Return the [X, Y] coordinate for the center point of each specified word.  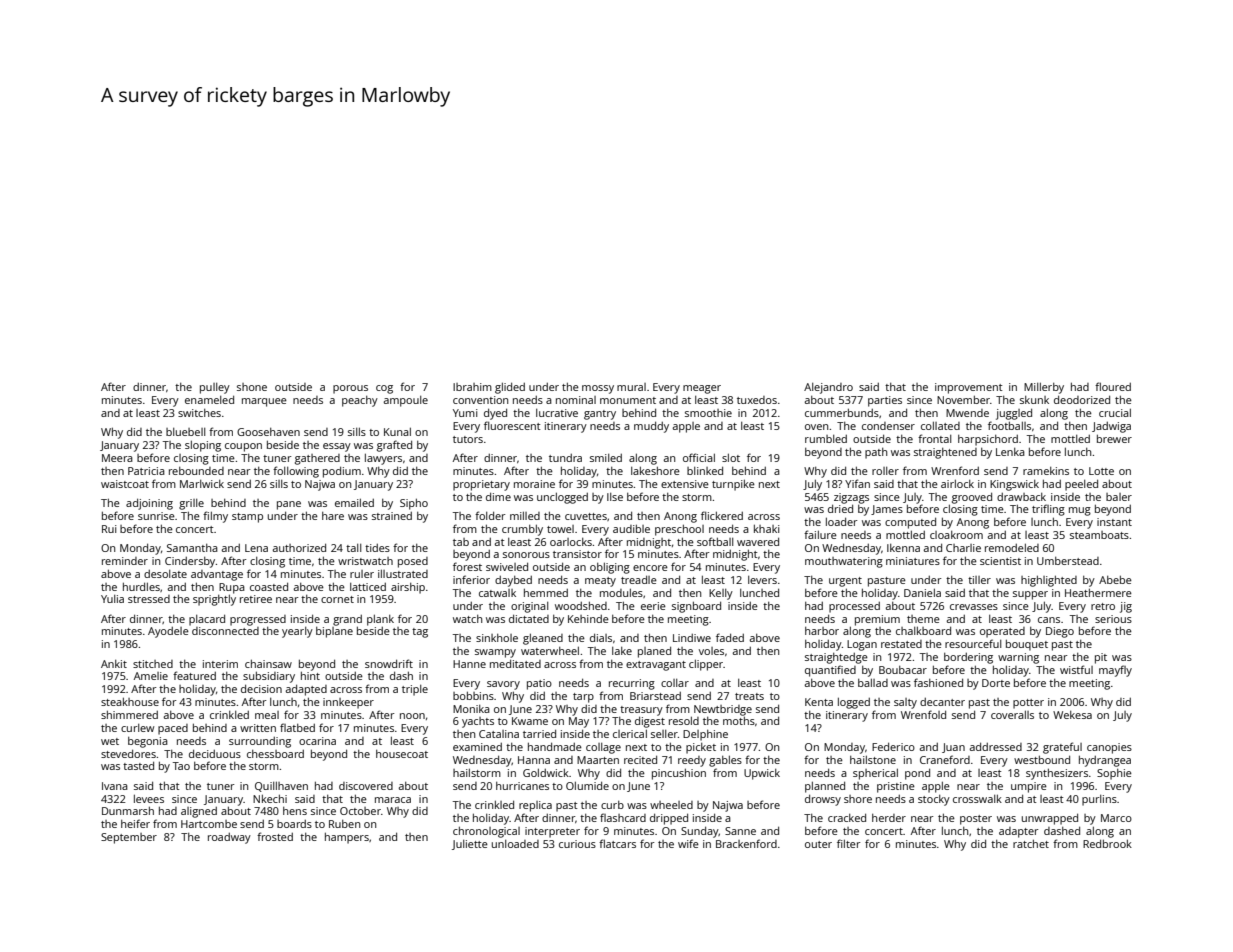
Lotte [1101, 471]
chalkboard [923, 630]
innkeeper [348, 703]
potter [1028, 704]
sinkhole [497, 638]
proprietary [481, 485]
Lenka [1010, 452]
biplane [334, 632]
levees [149, 798]
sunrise [156, 516]
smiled [606, 458]
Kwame [530, 721]
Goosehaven [268, 432]
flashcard [623, 817]
